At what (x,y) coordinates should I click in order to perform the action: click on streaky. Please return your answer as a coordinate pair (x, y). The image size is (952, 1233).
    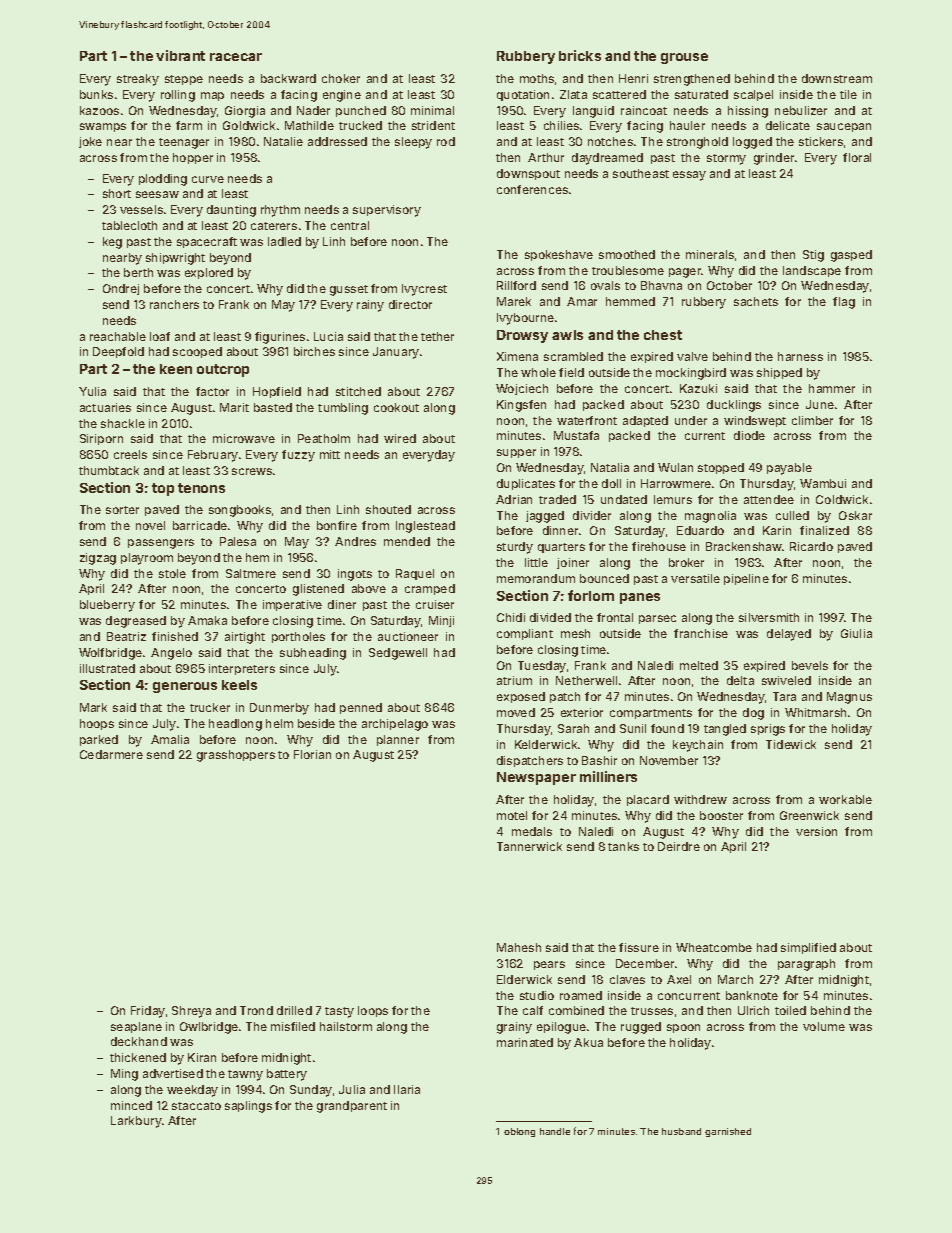
    Looking at the image, I should click on (138, 80).
